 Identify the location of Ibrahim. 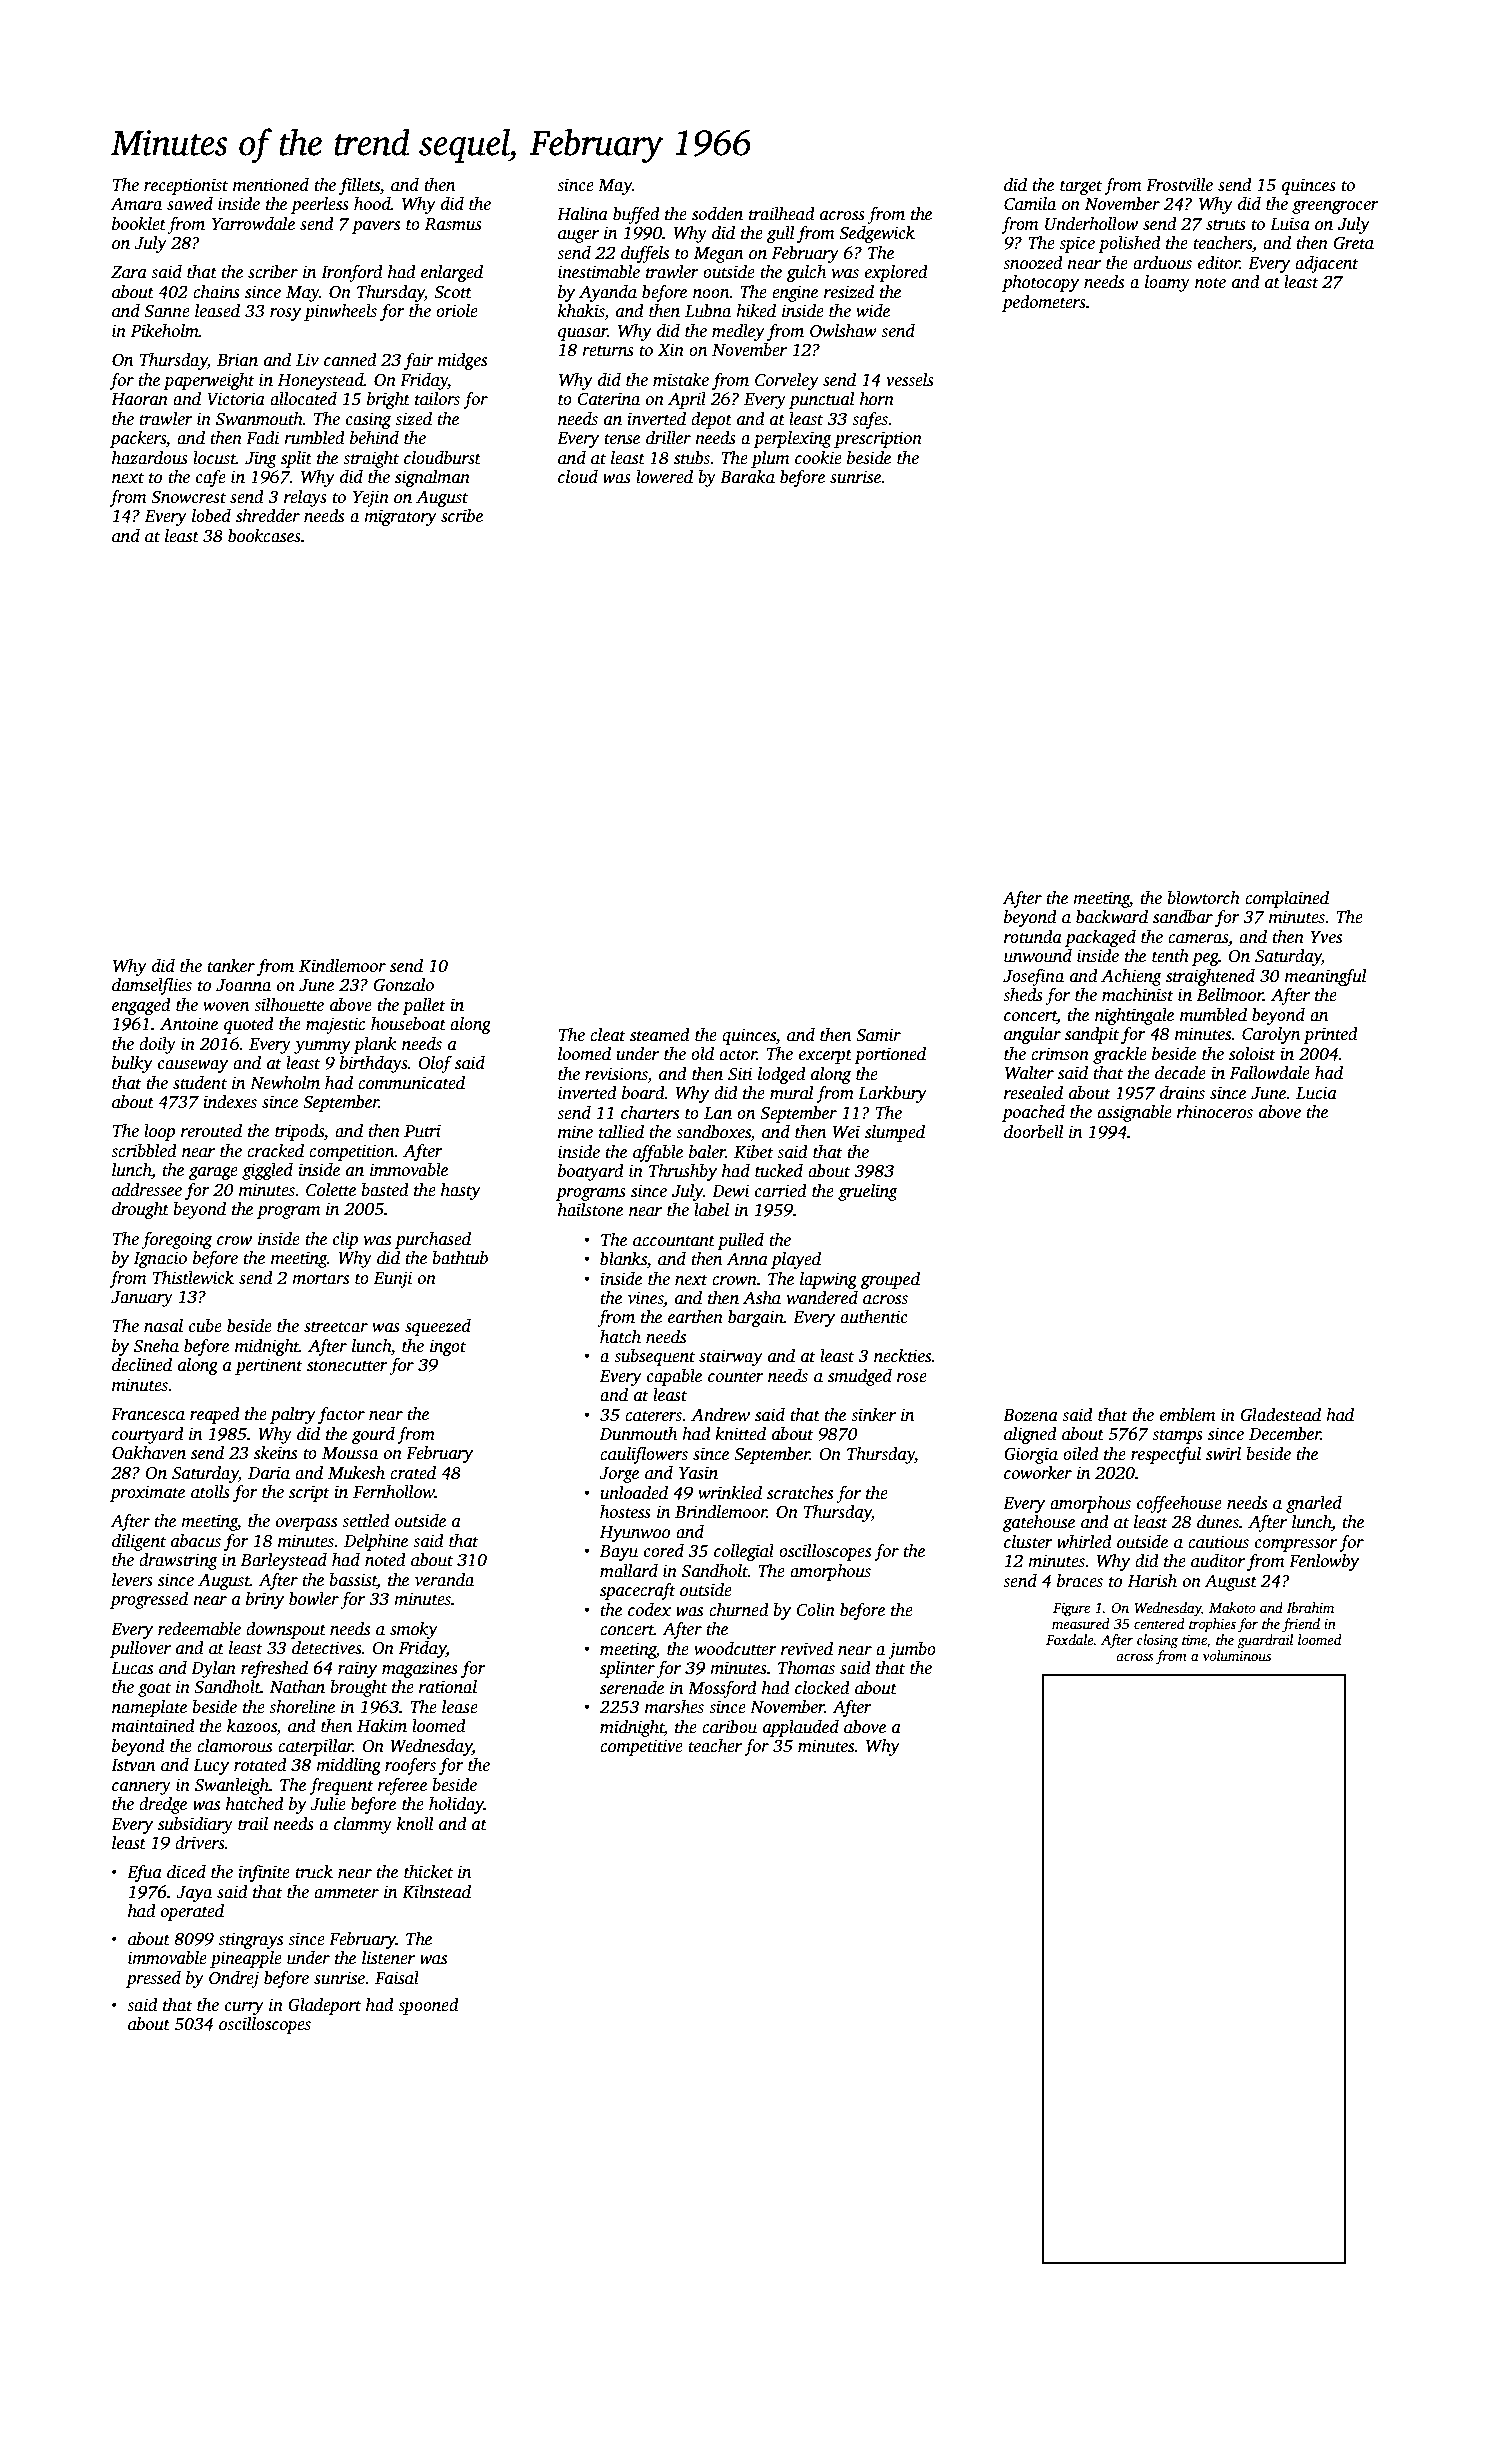
(1310, 1607).
